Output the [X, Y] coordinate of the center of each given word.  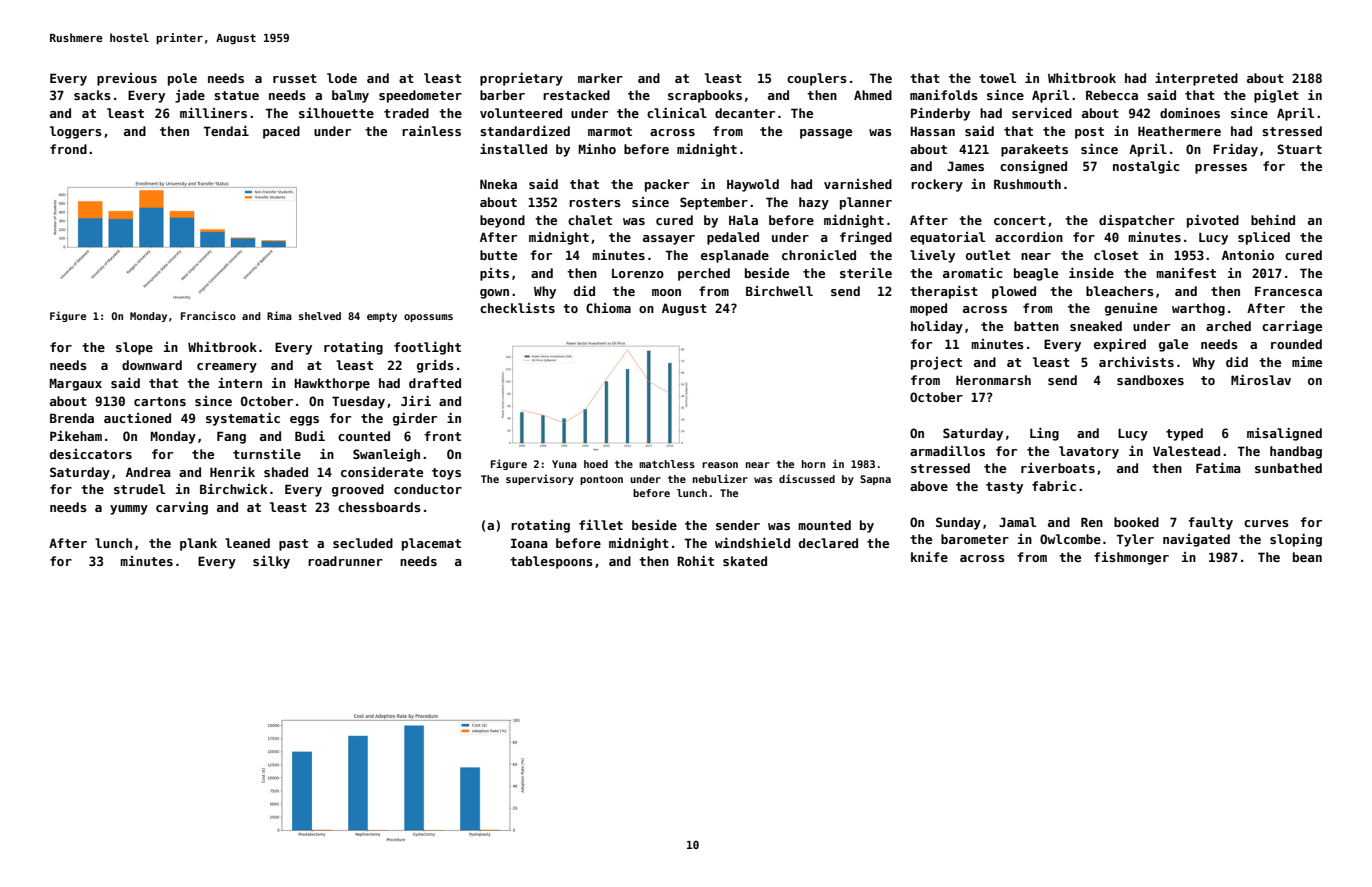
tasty [1004, 488]
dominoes [1190, 113]
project [936, 363]
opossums [428, 318]
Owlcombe [1070, 539]
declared [828, 543]
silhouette [336, 112]
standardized [525, 130]
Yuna [564, 464]
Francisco [208, 315]
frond [68, 149]
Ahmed [873, 95]
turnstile [267, 453]
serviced [1042, 113]
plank [198, 544]
